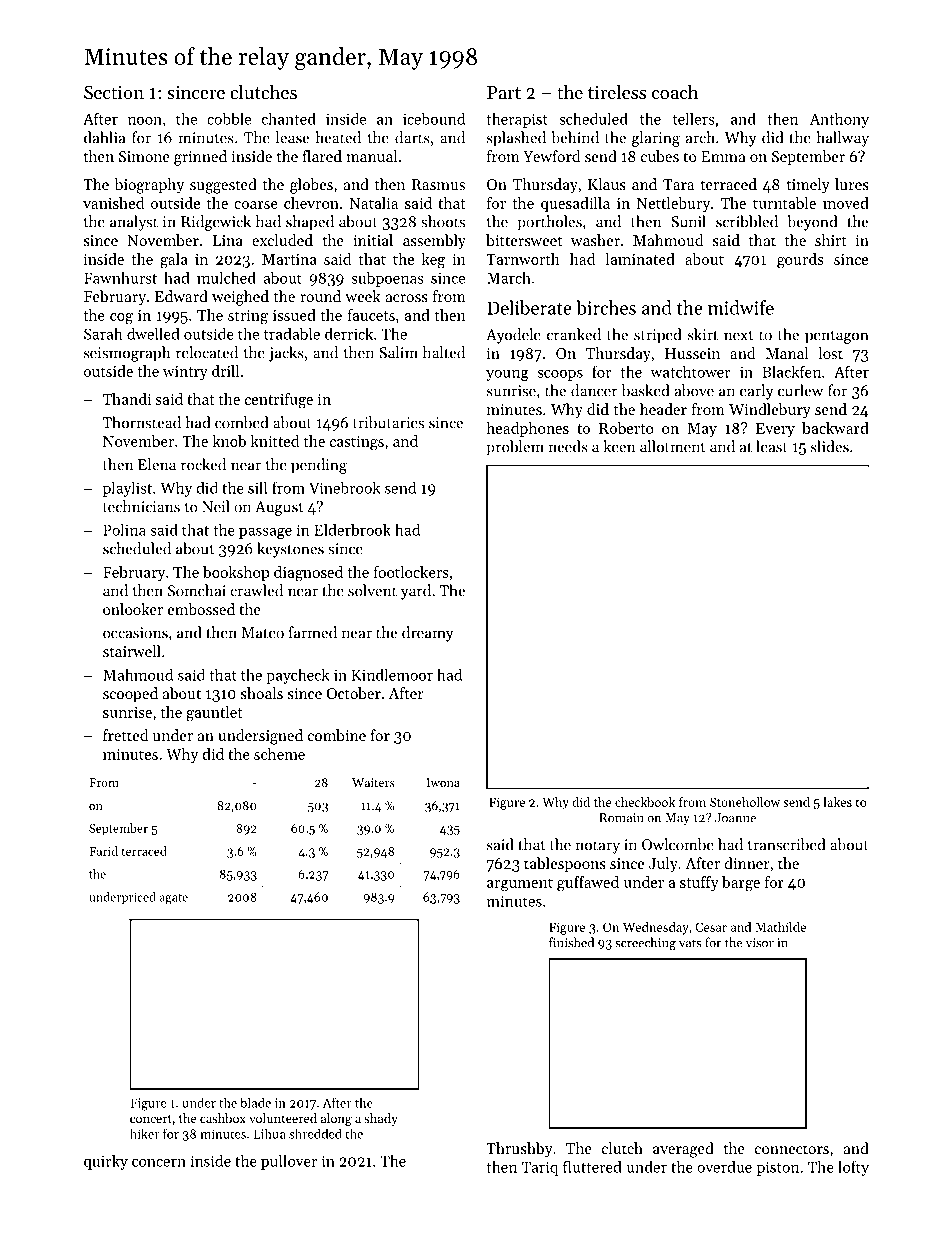 The height and width of the image is (1233, 952). I want to click on Part, so click(504, 92).
